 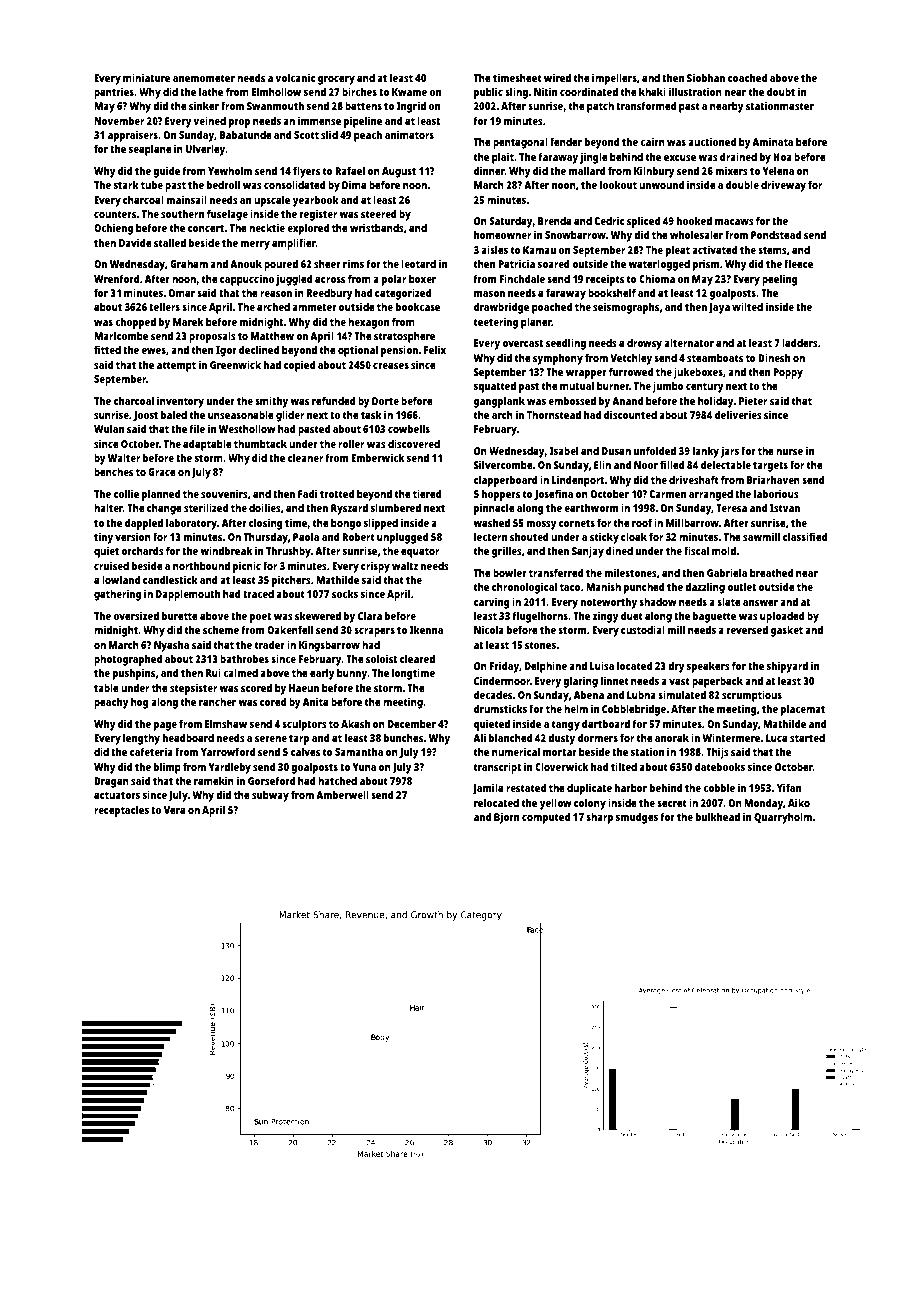 I want to click on targets, so click(x=770, y=467).
